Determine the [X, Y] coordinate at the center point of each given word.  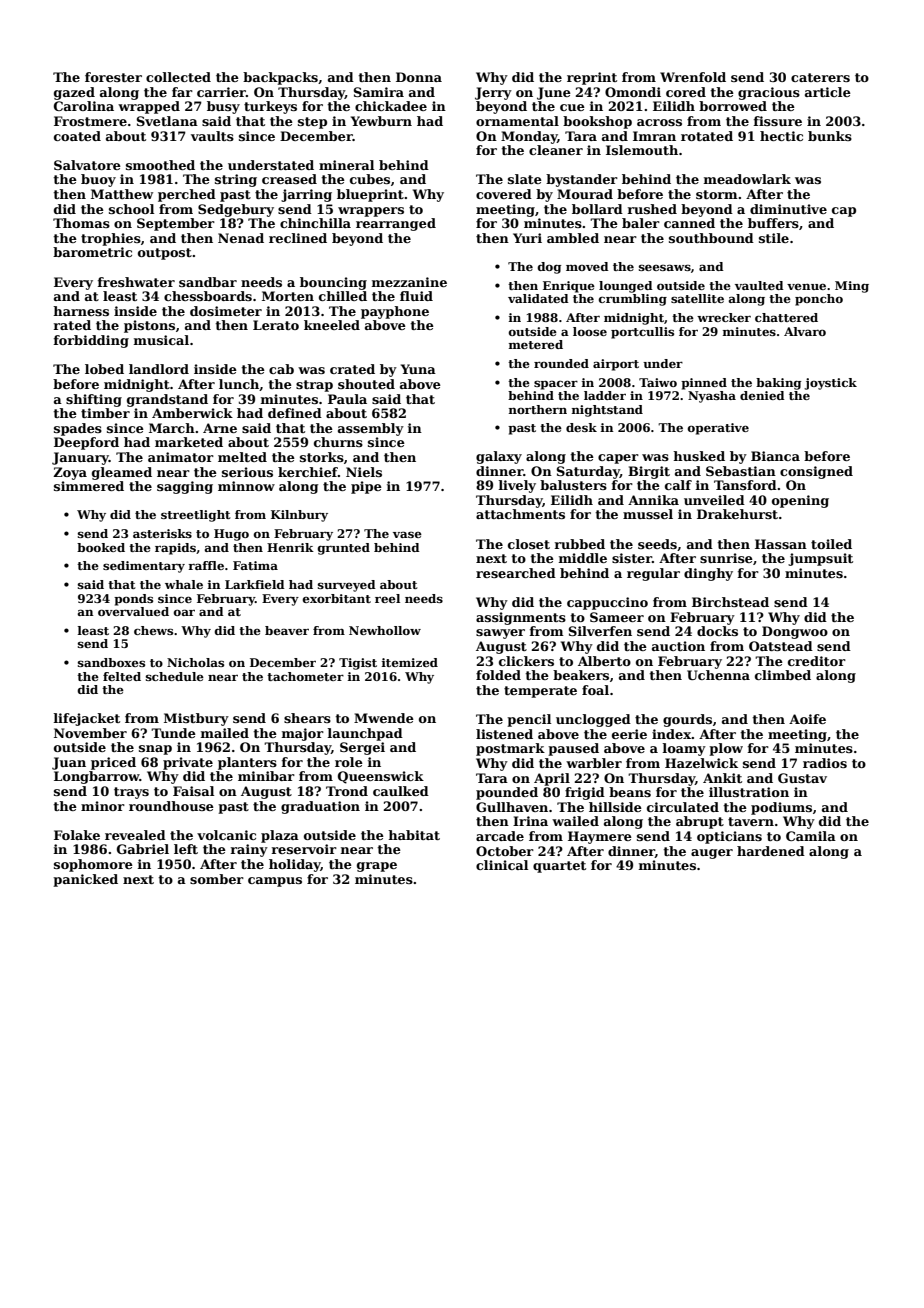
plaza [280, 836]
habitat [414, 835]
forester [113, 77]
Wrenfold [693, 77]
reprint [592, 78]
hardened [771, 851]
